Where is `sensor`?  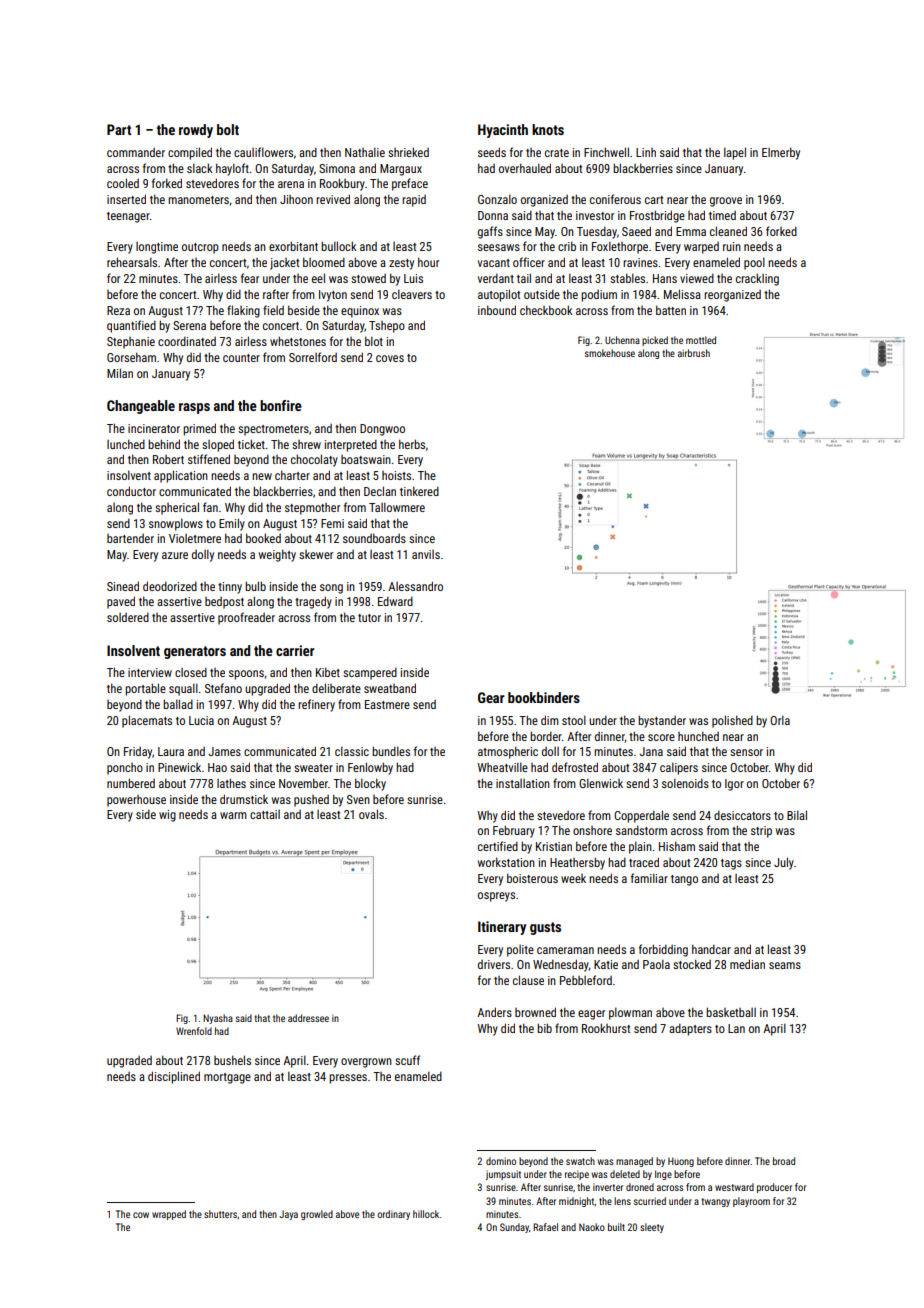
sensor is located at coordinates (746, 752).
